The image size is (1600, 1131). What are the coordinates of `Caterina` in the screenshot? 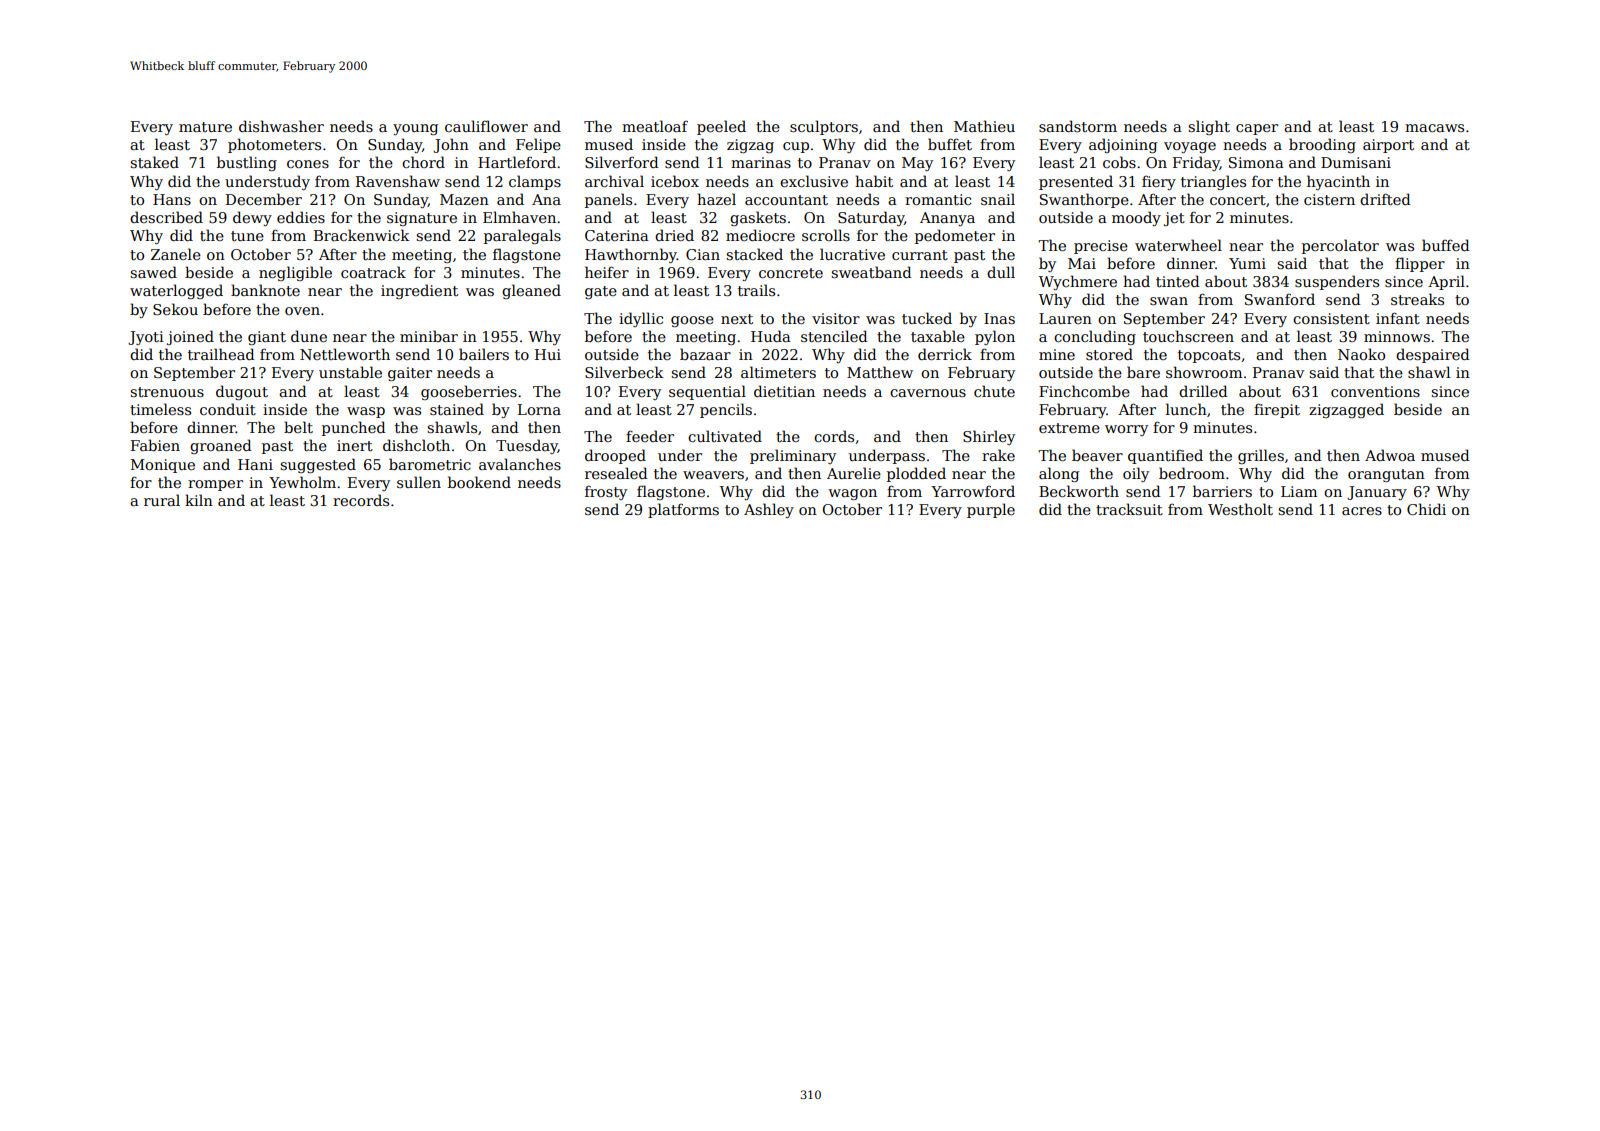 It's located at (617, 235).
